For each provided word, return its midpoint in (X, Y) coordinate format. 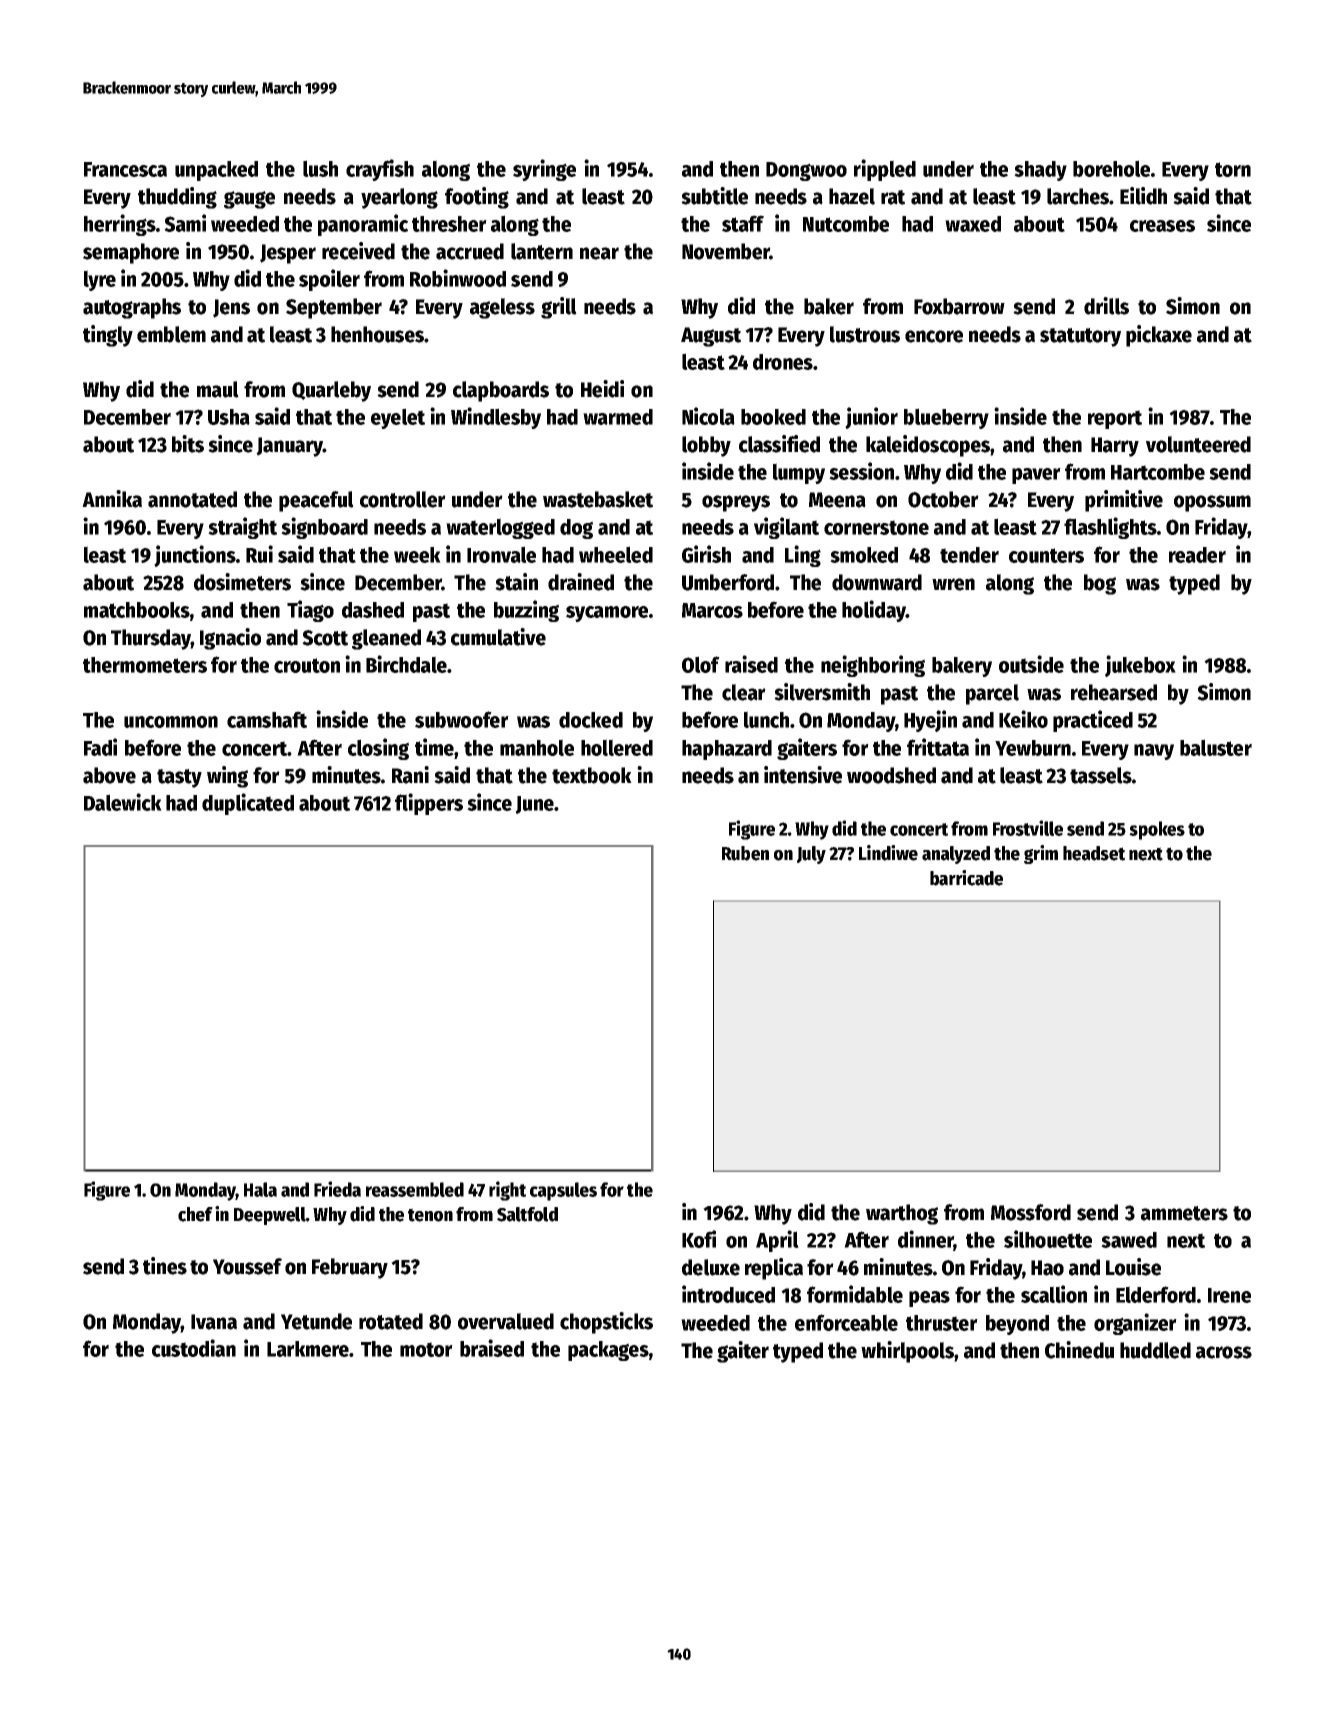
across (1224, 1352)
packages (608, 1351)
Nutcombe (846, 224)
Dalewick (123, 802)
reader (1197, 555)
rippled (885, 170)
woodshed (891, 775)
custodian (194, 1348)
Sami (185, 223)
